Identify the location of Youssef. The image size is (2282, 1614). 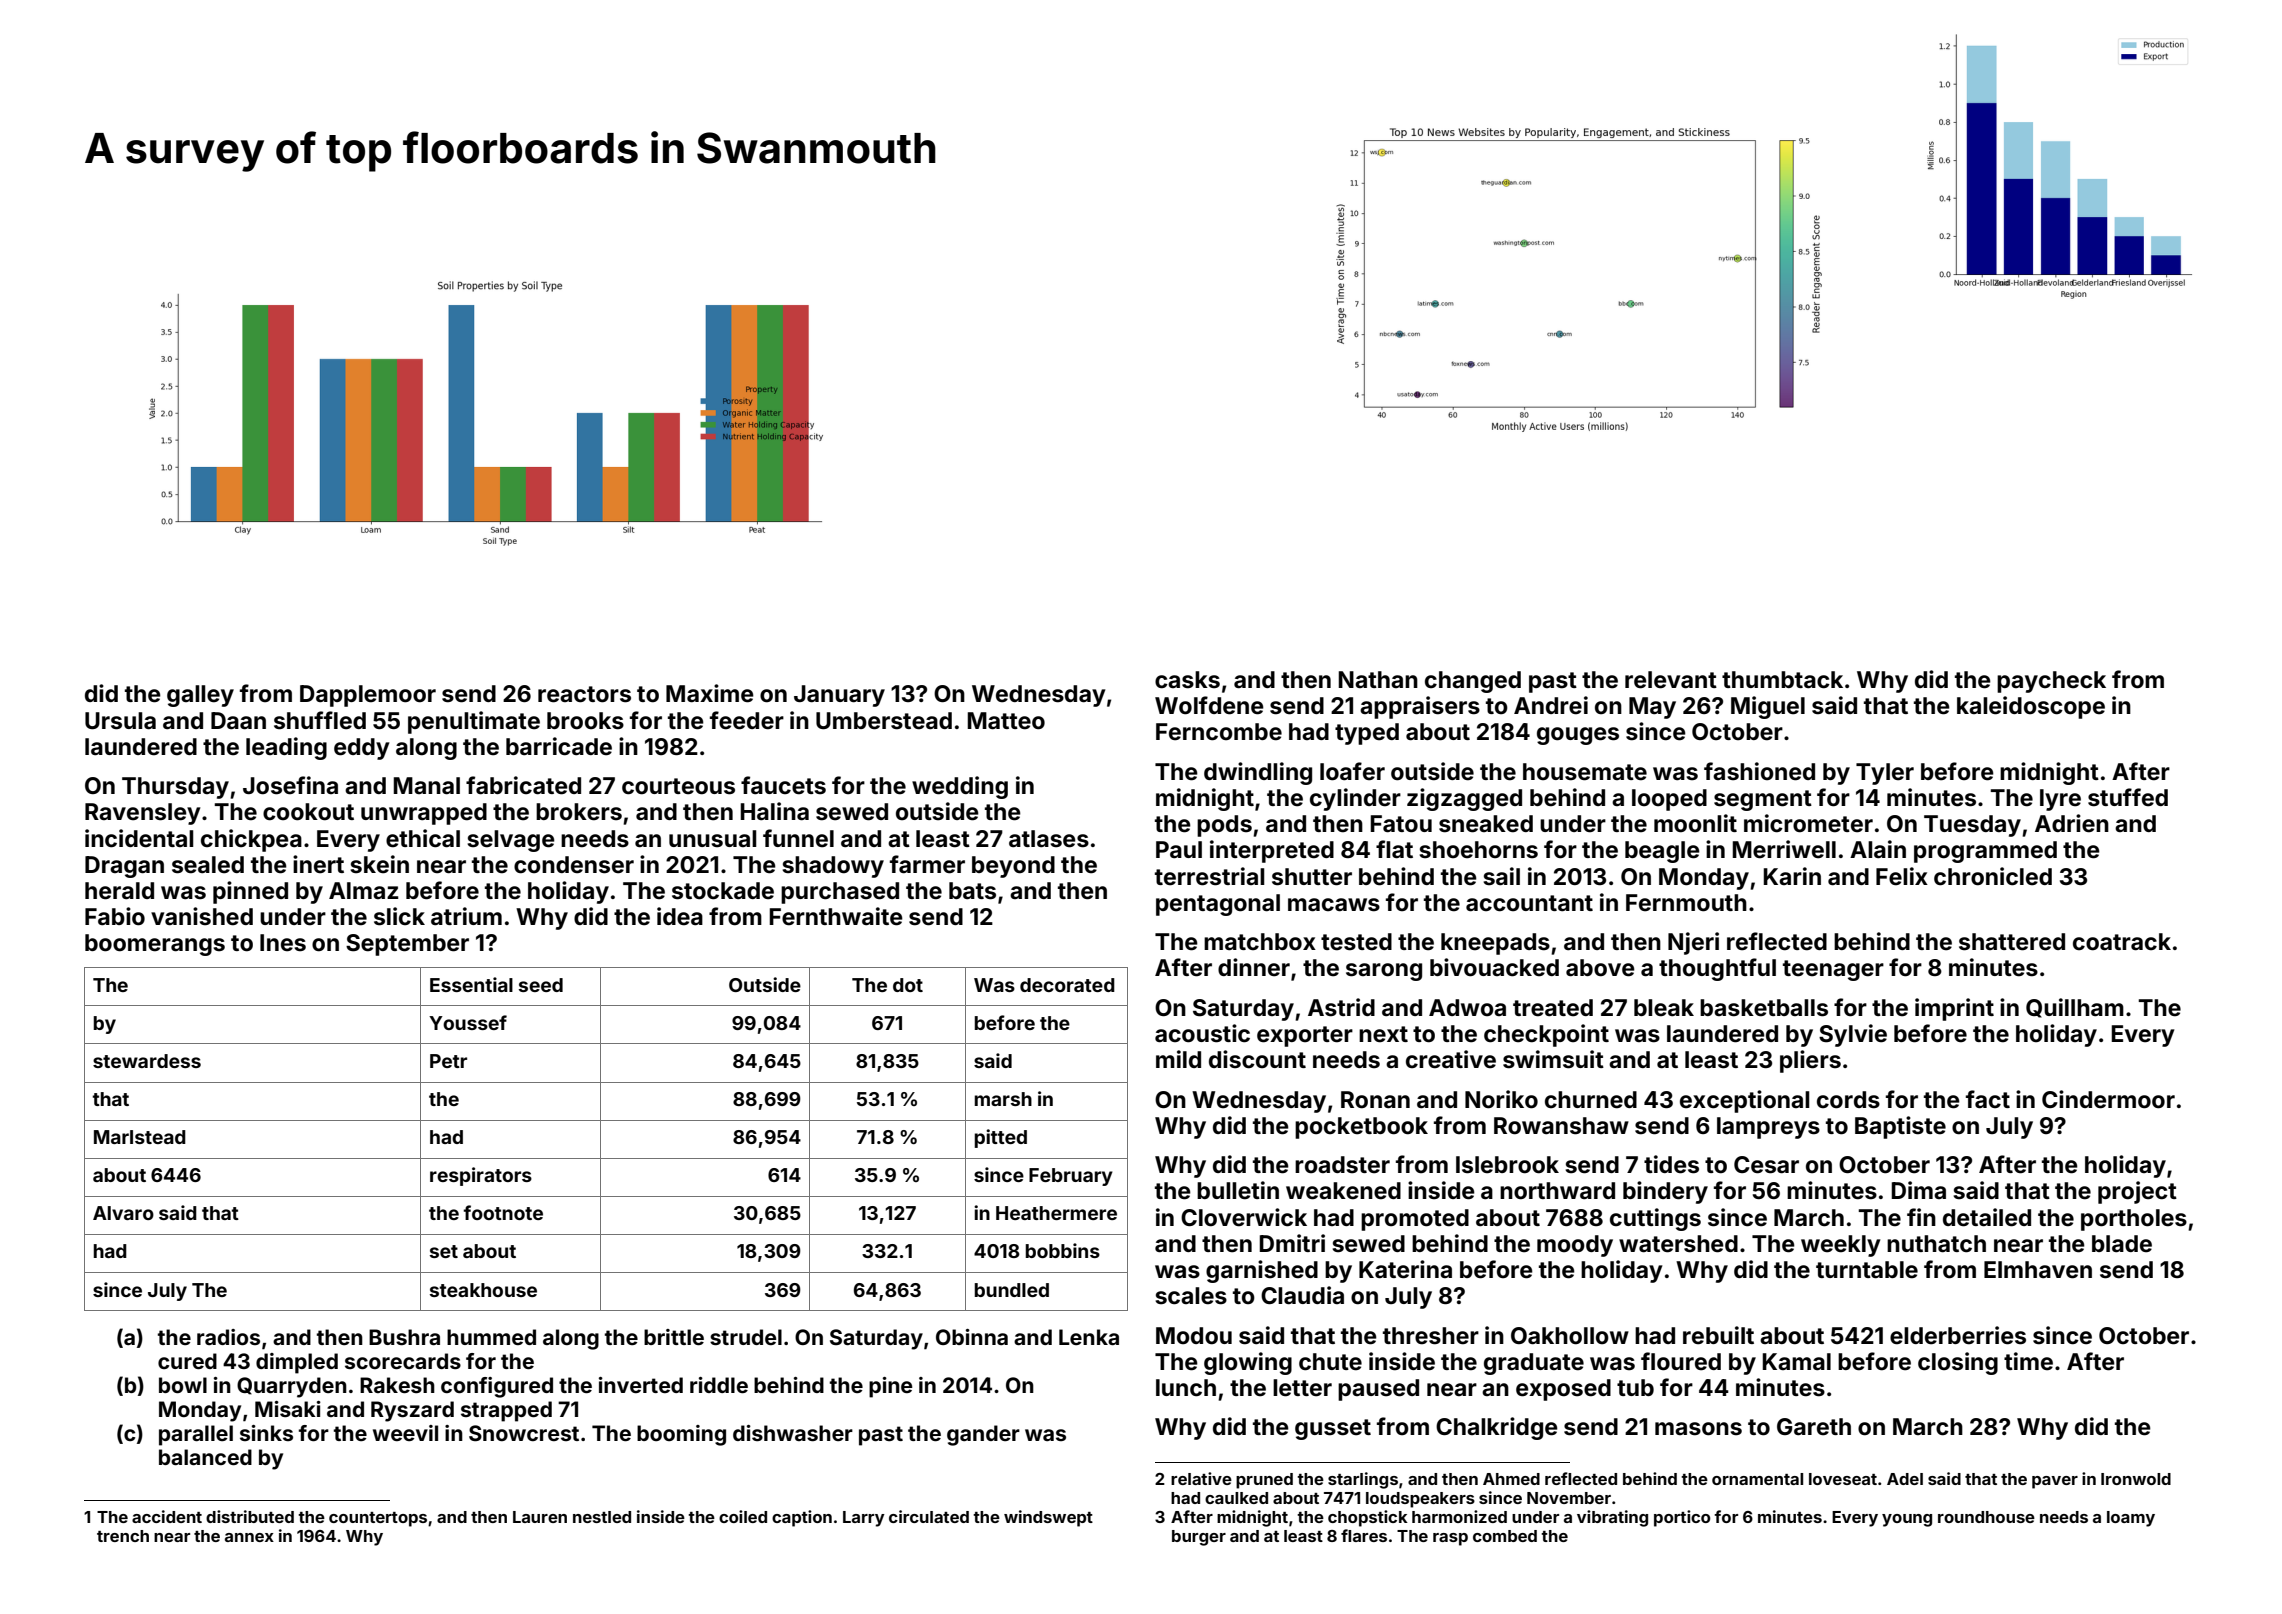
(468, 1022).
